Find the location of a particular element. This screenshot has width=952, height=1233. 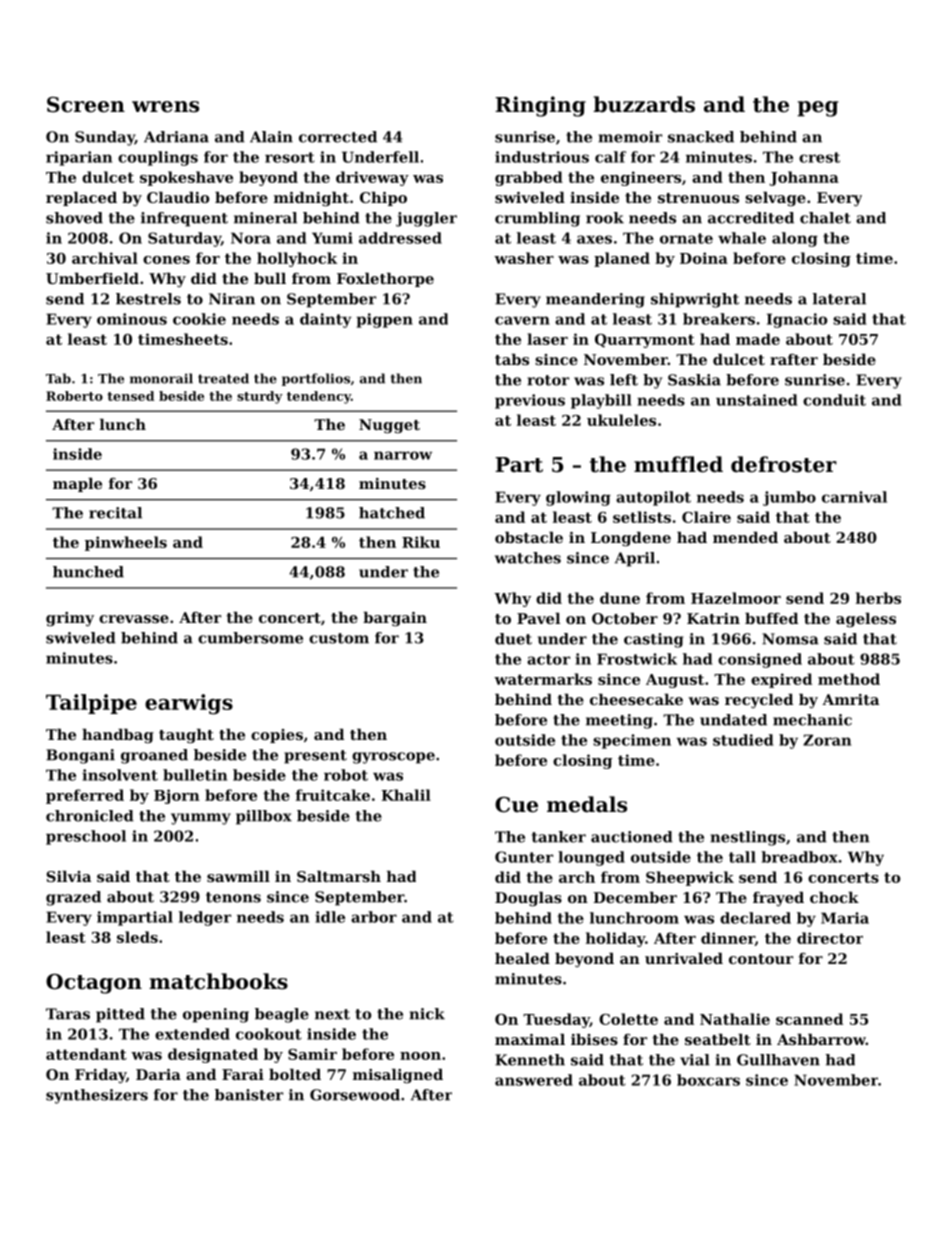

Ringing is located at coordinates (540, 106).
